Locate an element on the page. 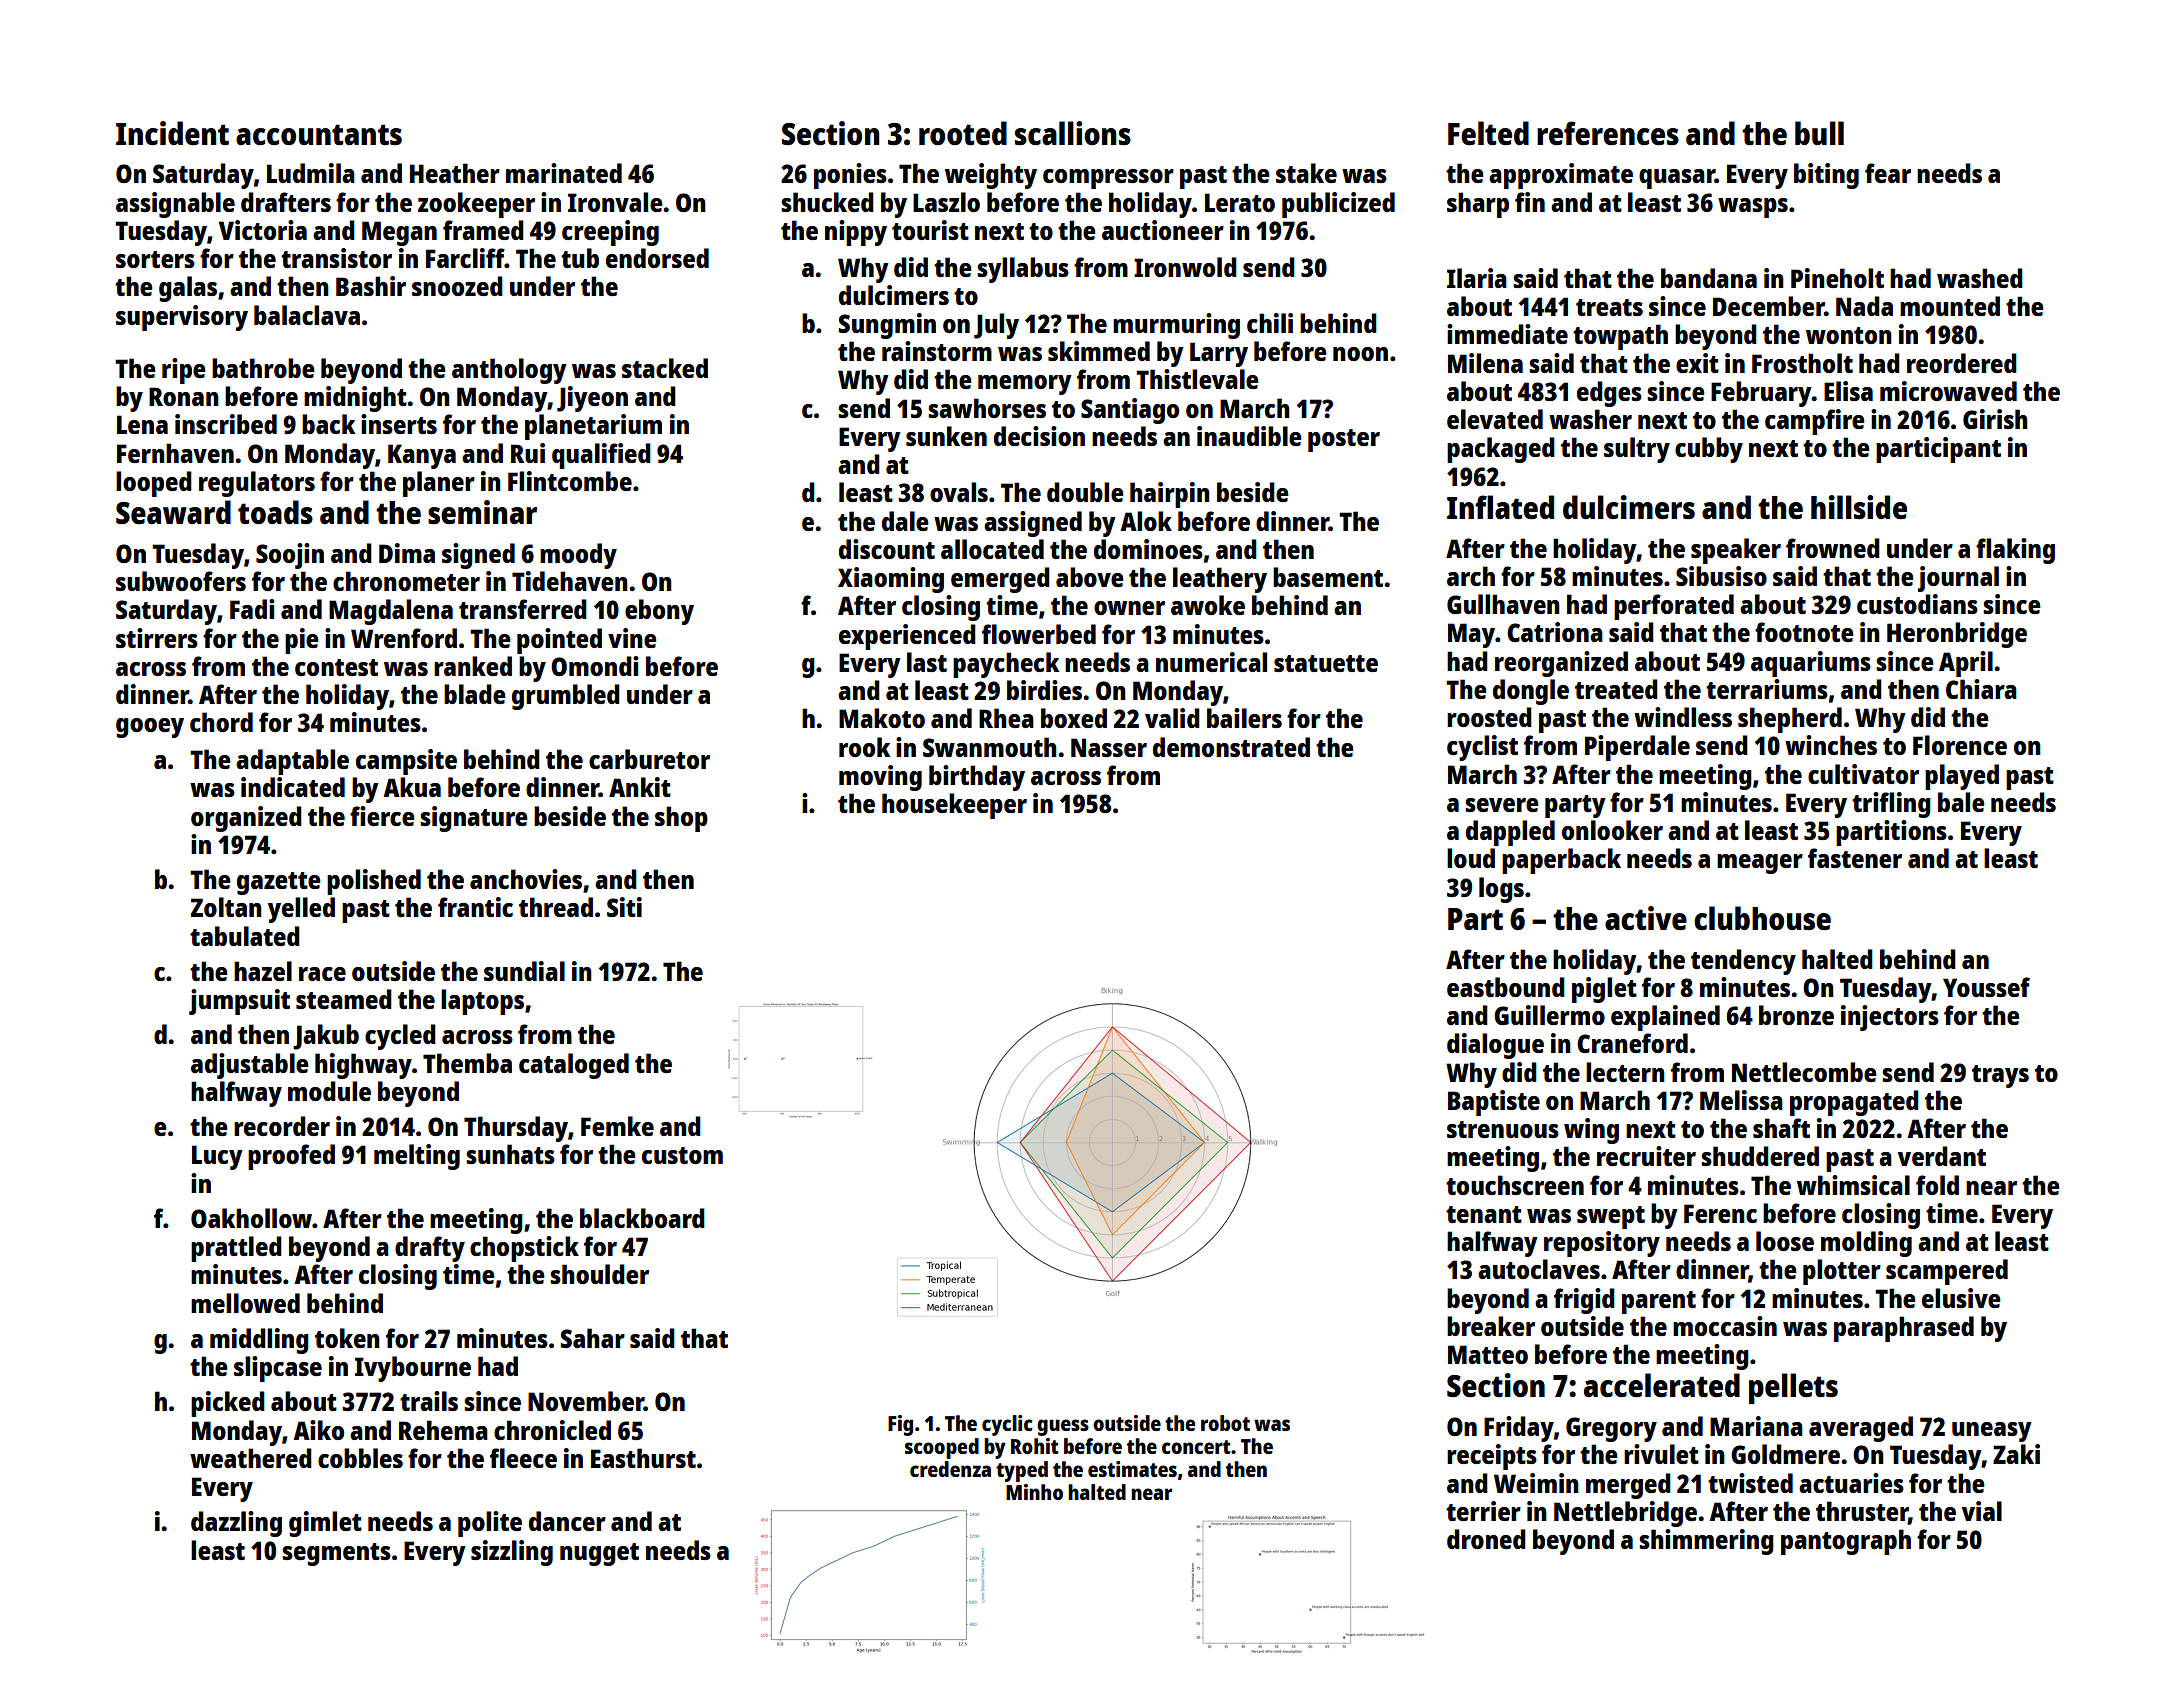  estimates is located at coordinates (1132, 1469).
